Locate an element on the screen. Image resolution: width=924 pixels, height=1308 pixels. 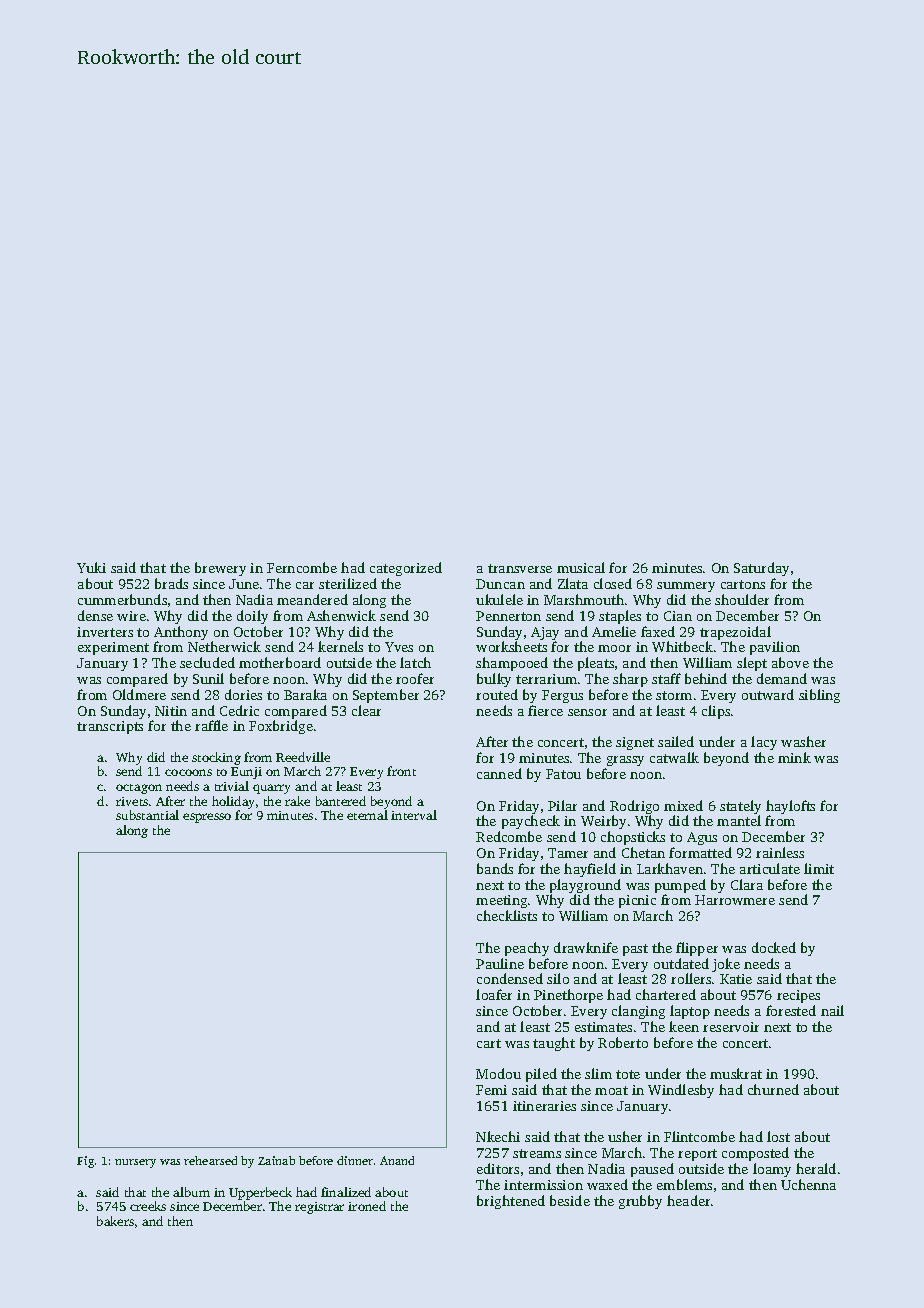
Zainab is located at coordinates (276, 1160).
